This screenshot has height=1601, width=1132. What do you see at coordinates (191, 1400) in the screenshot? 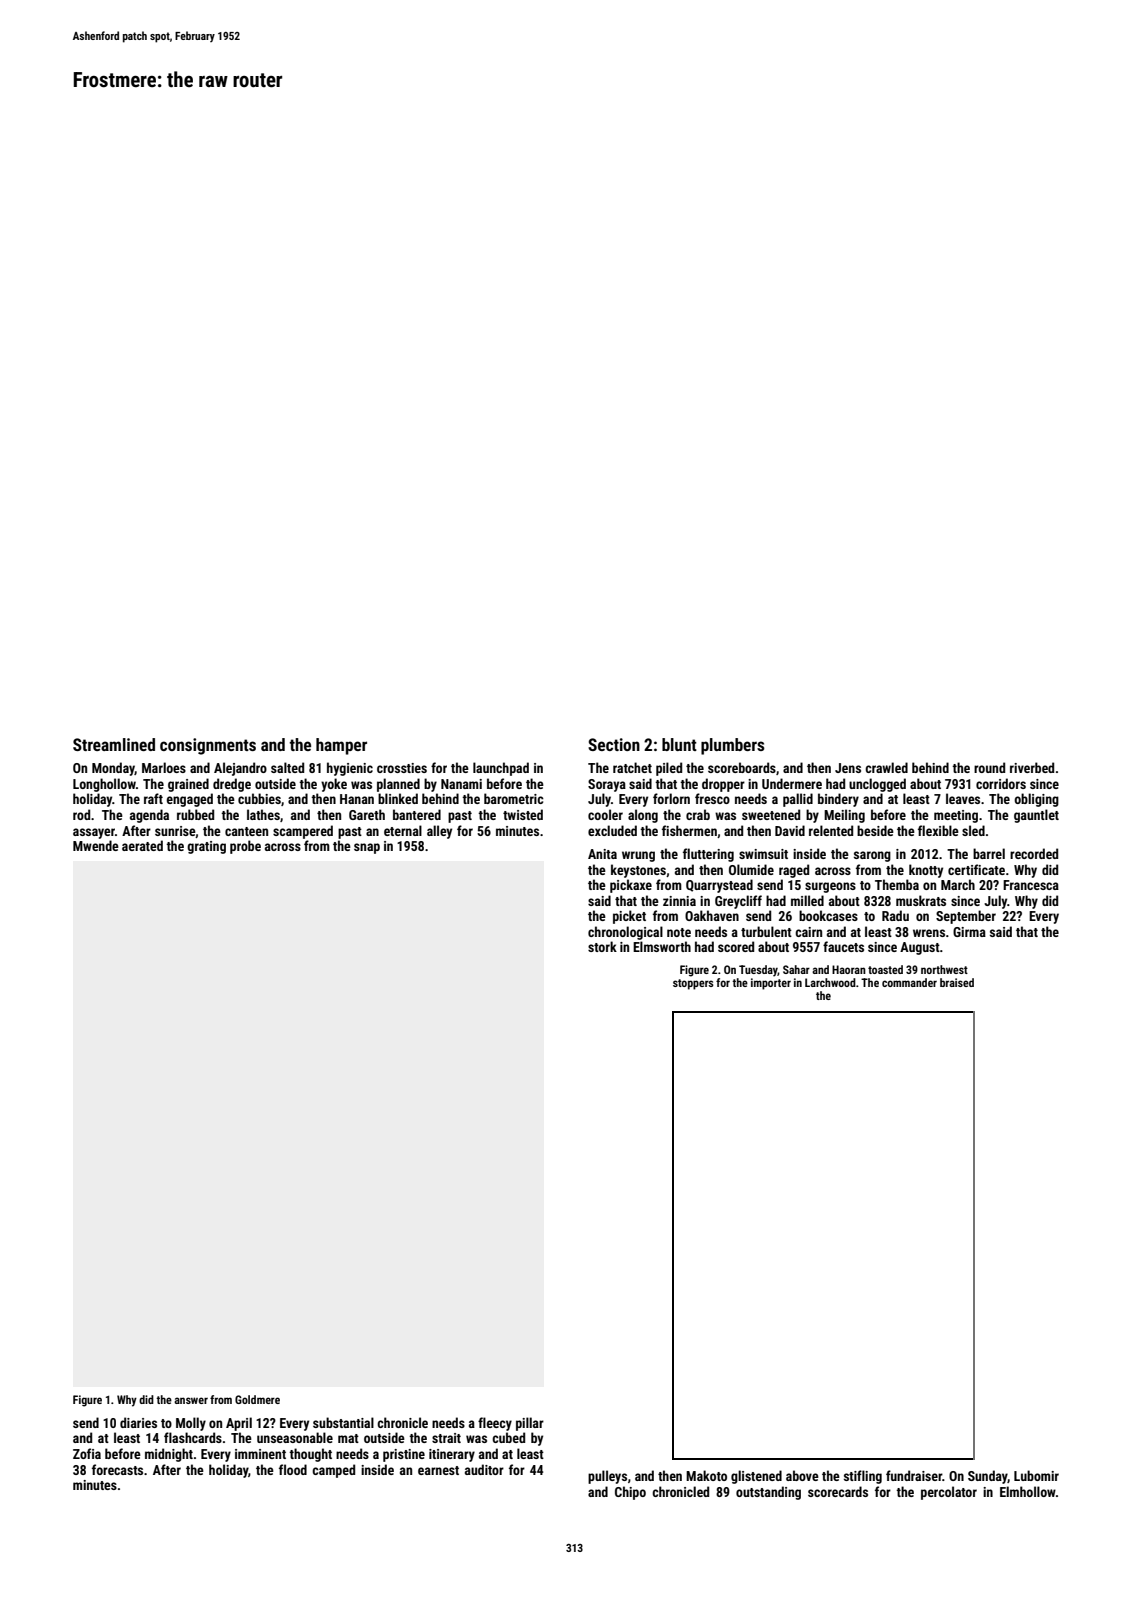
I see `answer` at bounding box center [191, 1400].
